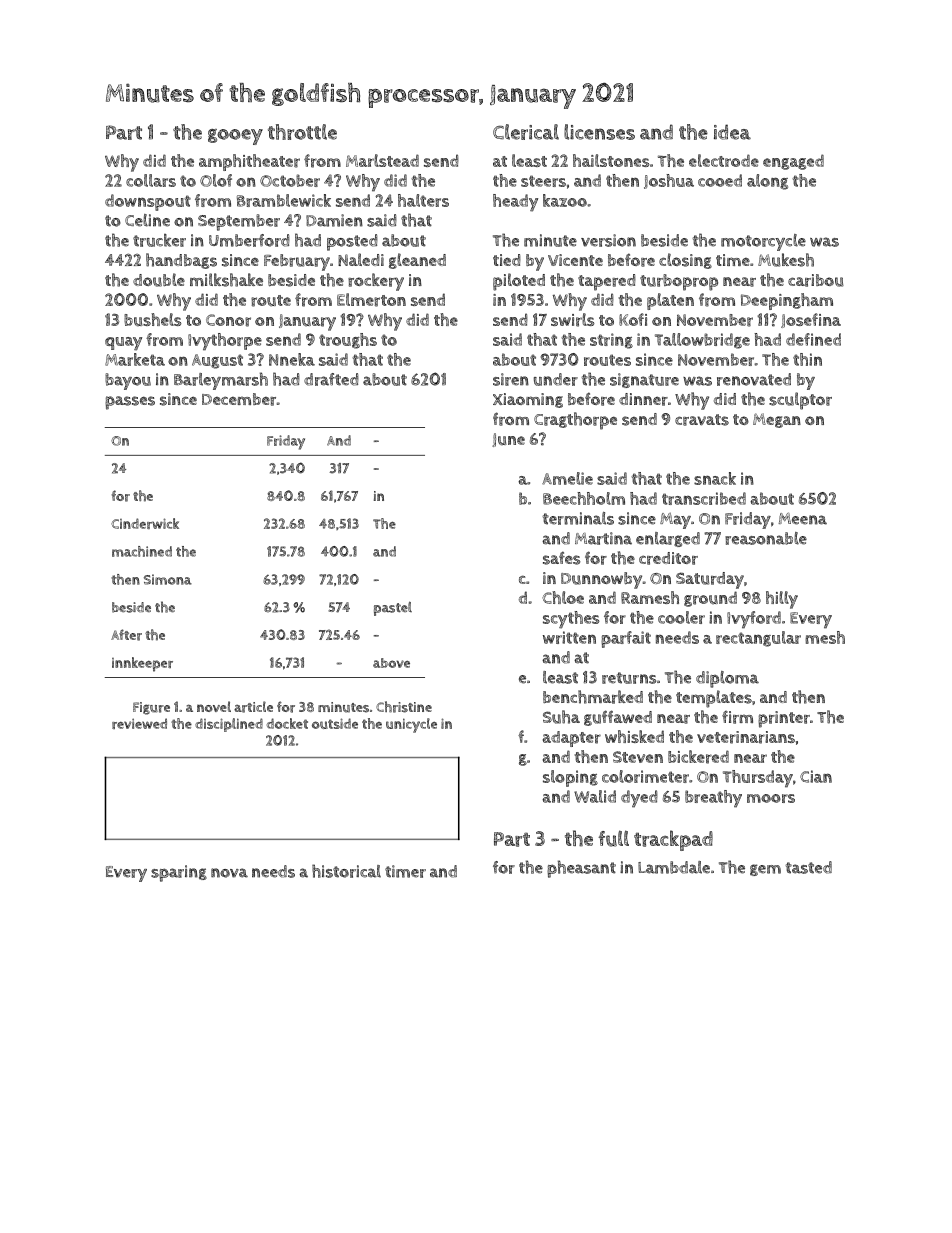 The height and width of the screenshot is (1233, 952). What do you see at coordinates (679, 282) in the screenshot?
I see `turboprop` at bounding box center [679, 282].
